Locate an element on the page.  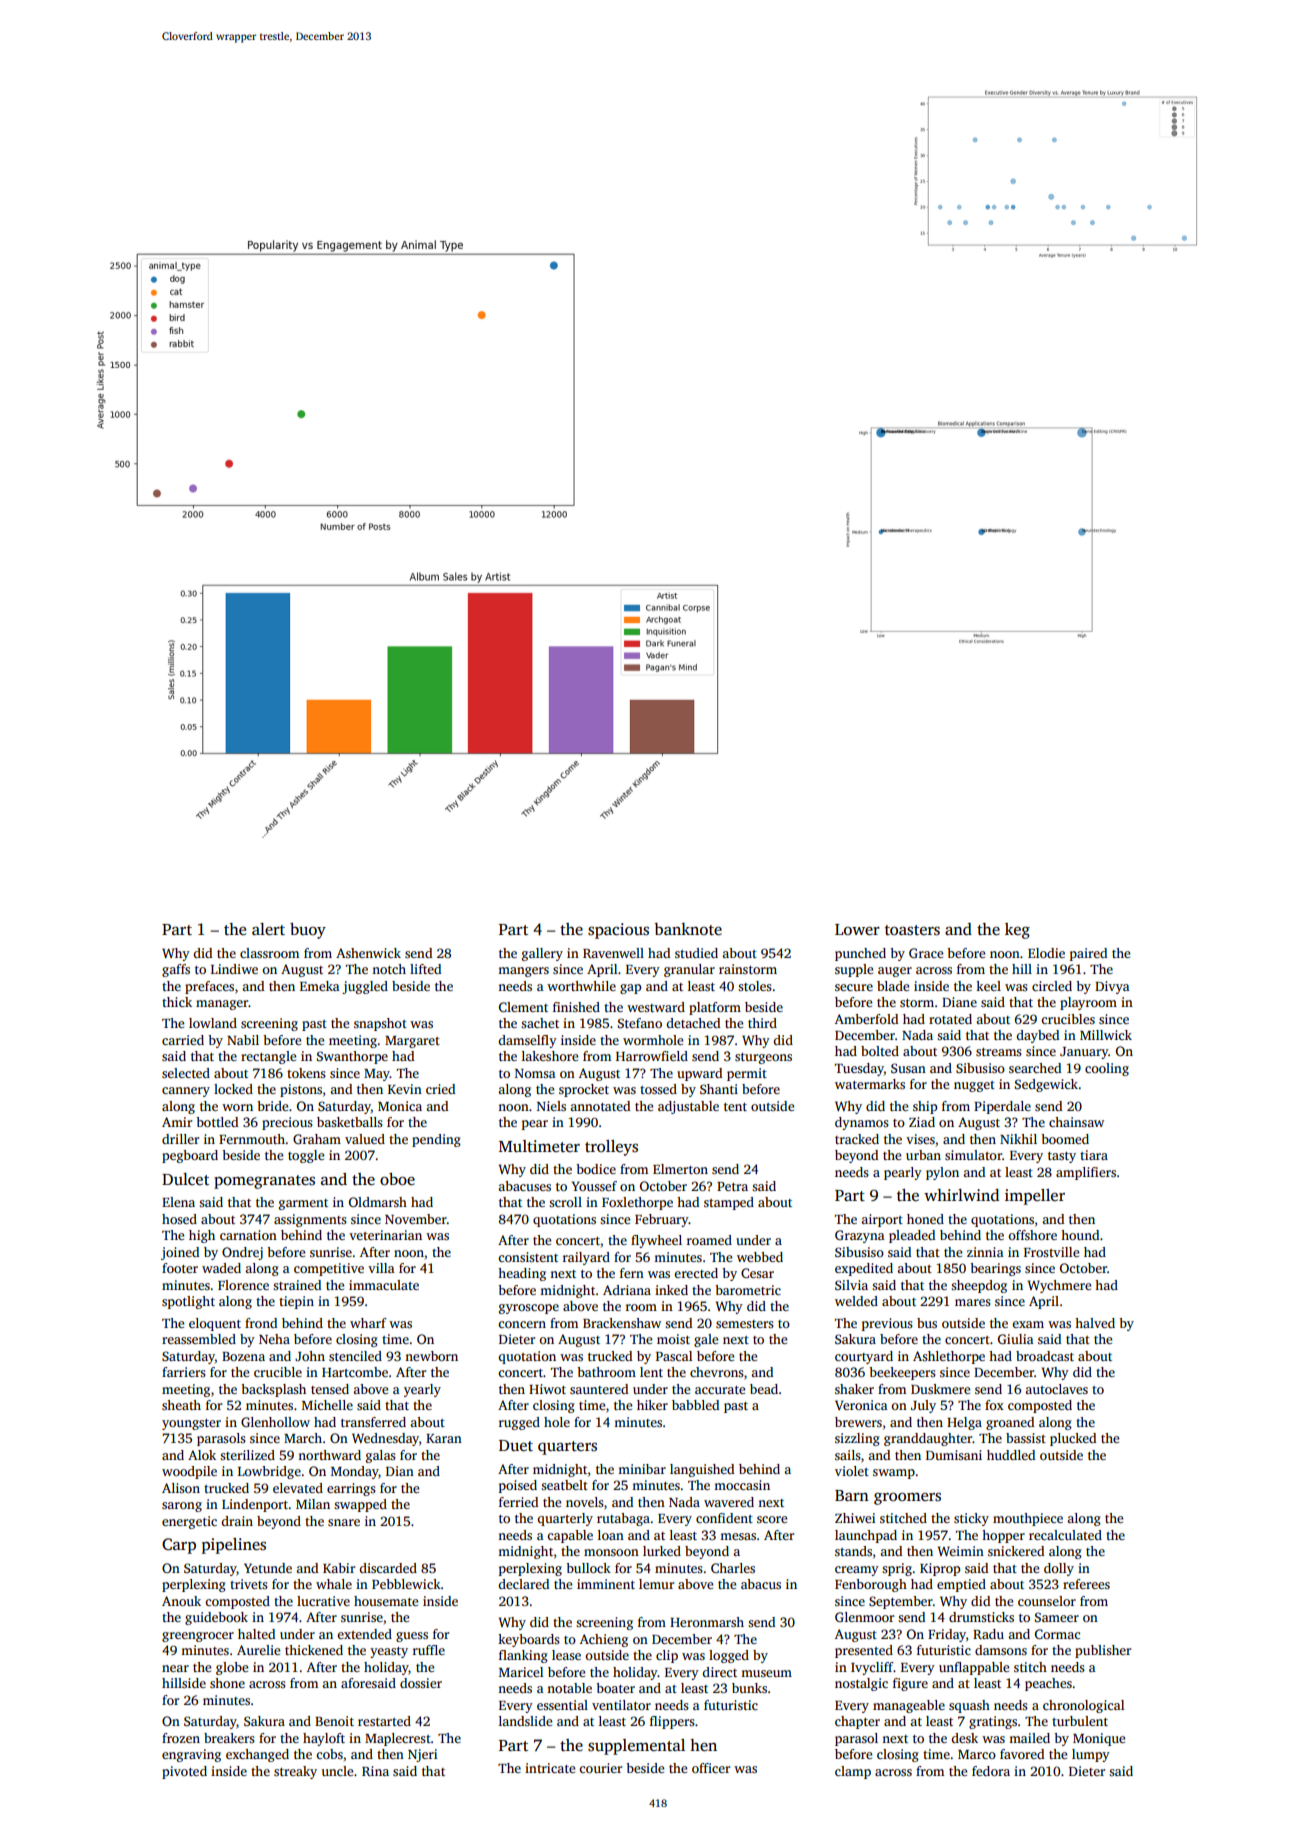
extended is located at coordinates (364, 1634).
